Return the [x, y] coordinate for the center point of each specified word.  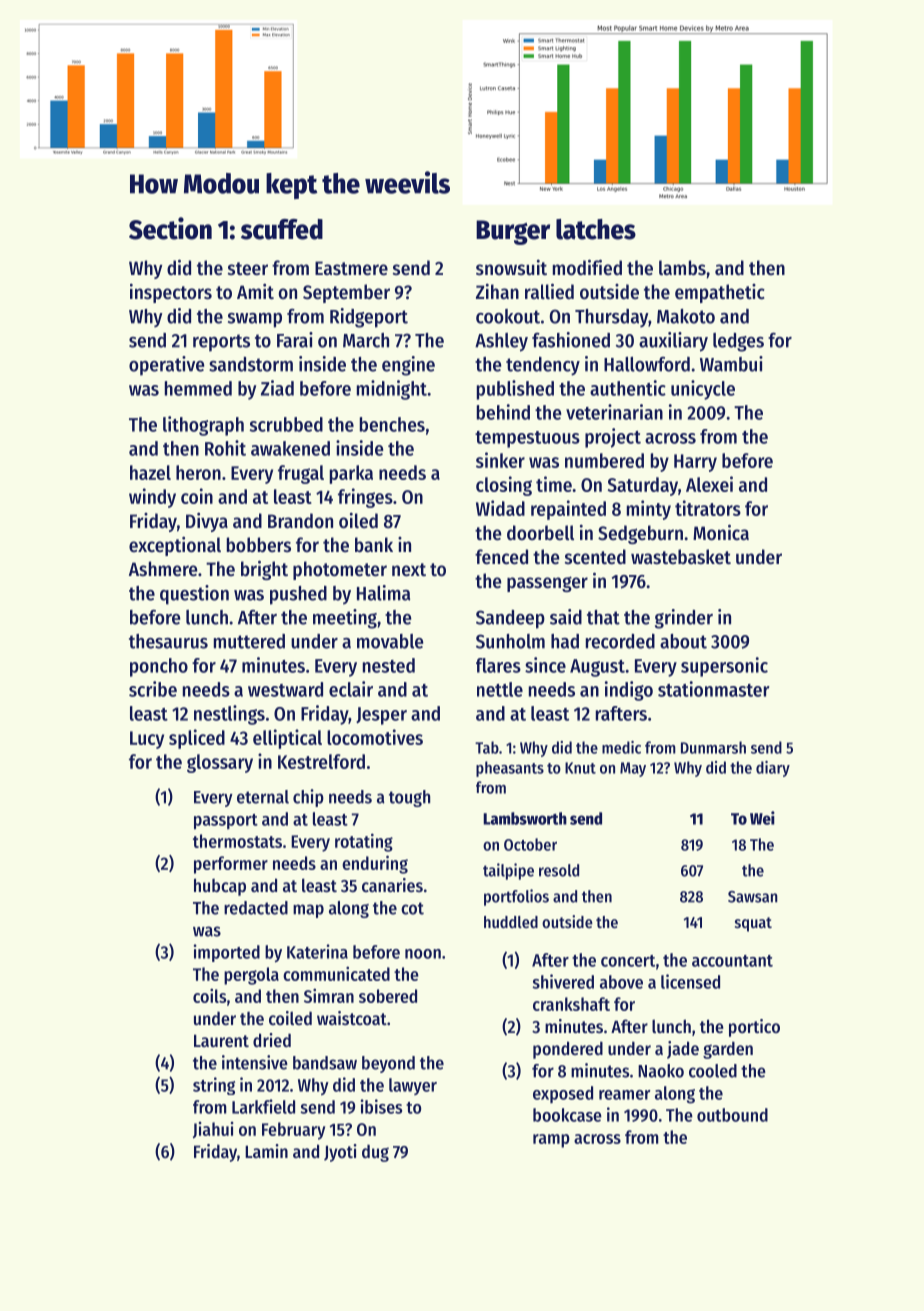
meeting [345, 619]
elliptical [287, 739]
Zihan [497, 291]
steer [248, 269]
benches [392, 424]
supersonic [724, 667]
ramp [551, 1141]
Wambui [731, 364]
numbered [604, 460]
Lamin [266, 1151]
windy [152, 498]
